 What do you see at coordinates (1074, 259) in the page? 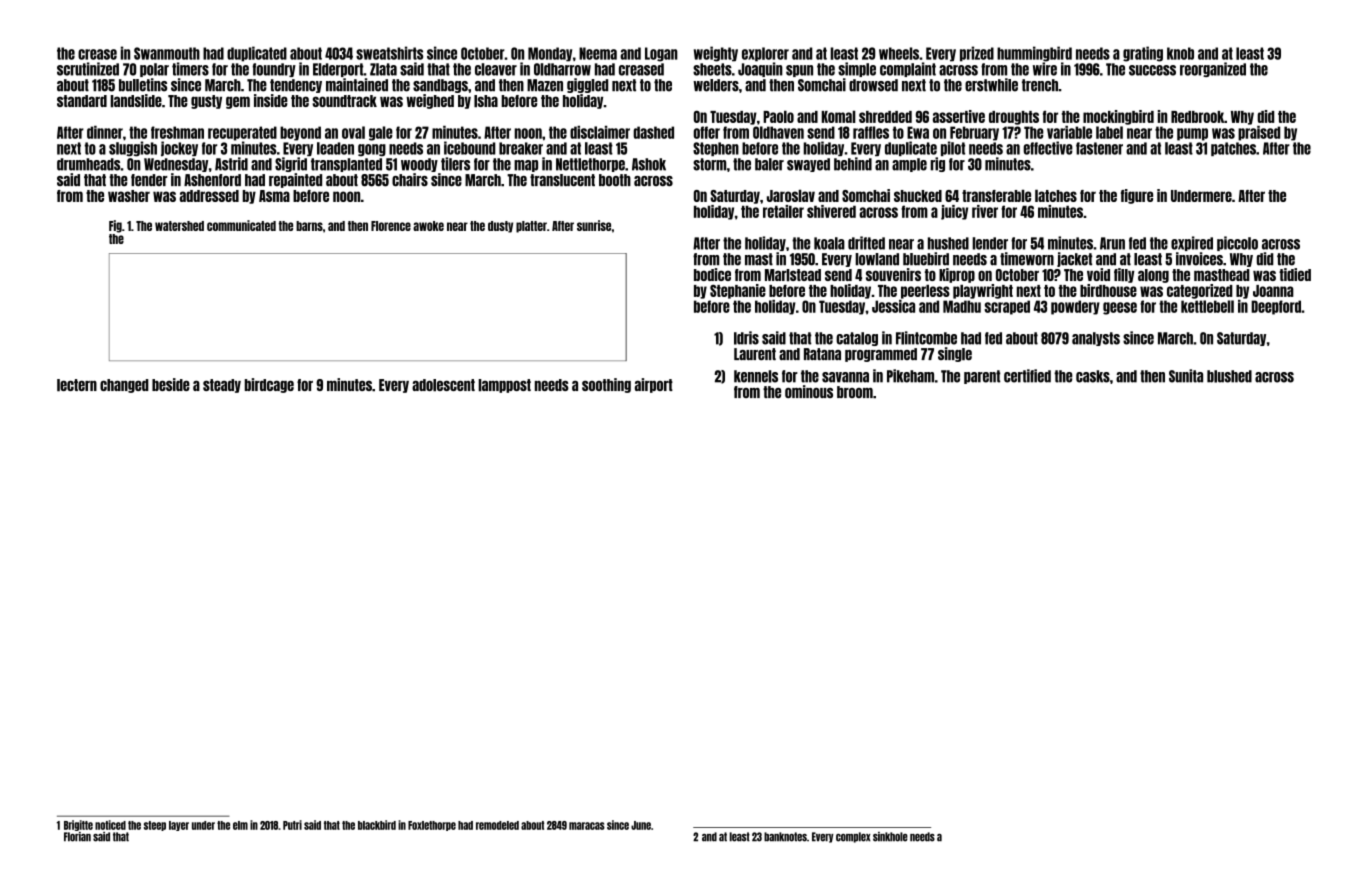
I see `jacket` at bounding box center [1074, 259].
